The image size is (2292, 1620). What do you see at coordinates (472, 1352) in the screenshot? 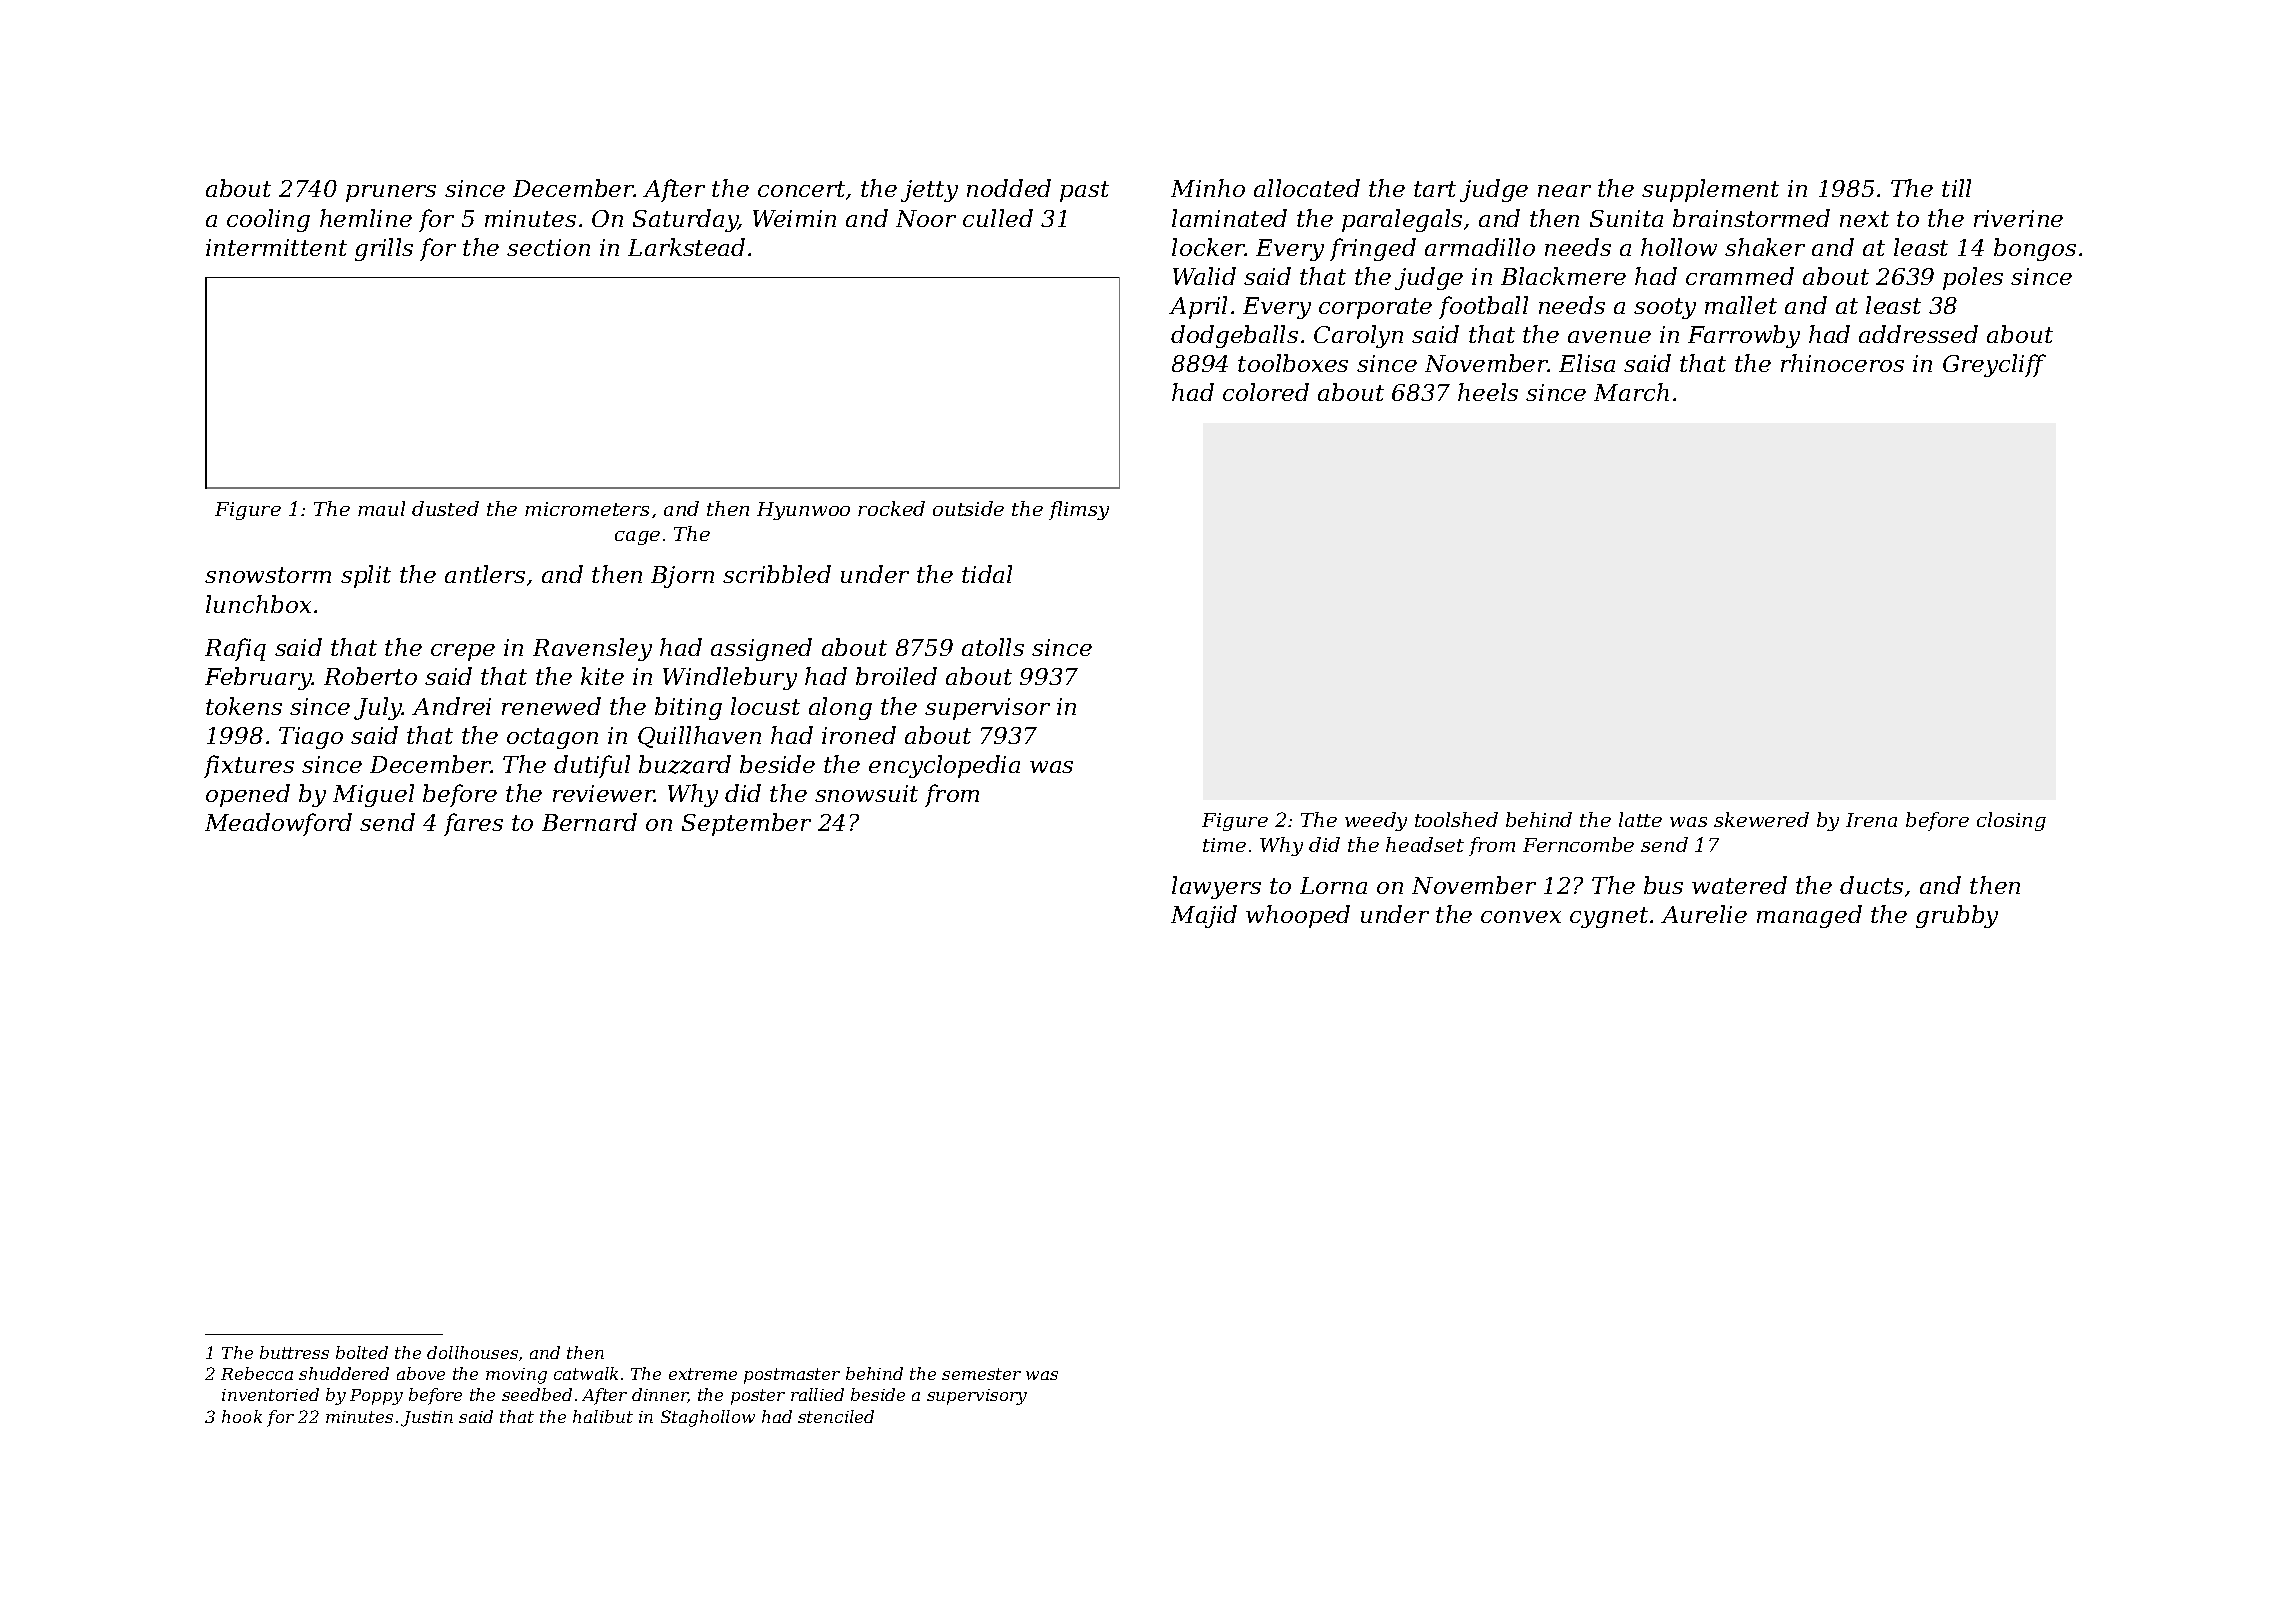
I see `dollhouses` at bounding box center [472, 1352].
